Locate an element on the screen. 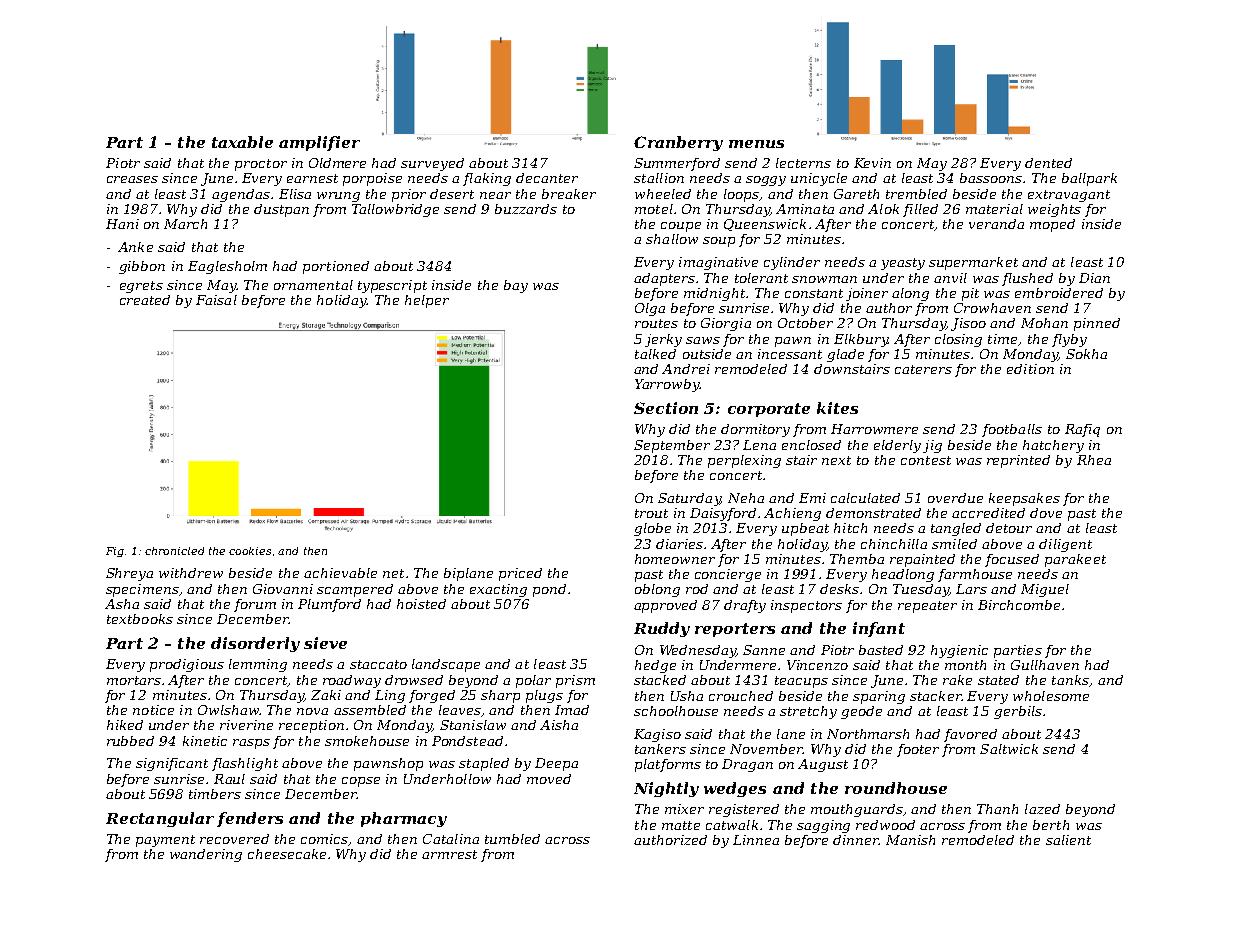 The image size is (1233, 952). menus is located at coordinates (756, 144).
